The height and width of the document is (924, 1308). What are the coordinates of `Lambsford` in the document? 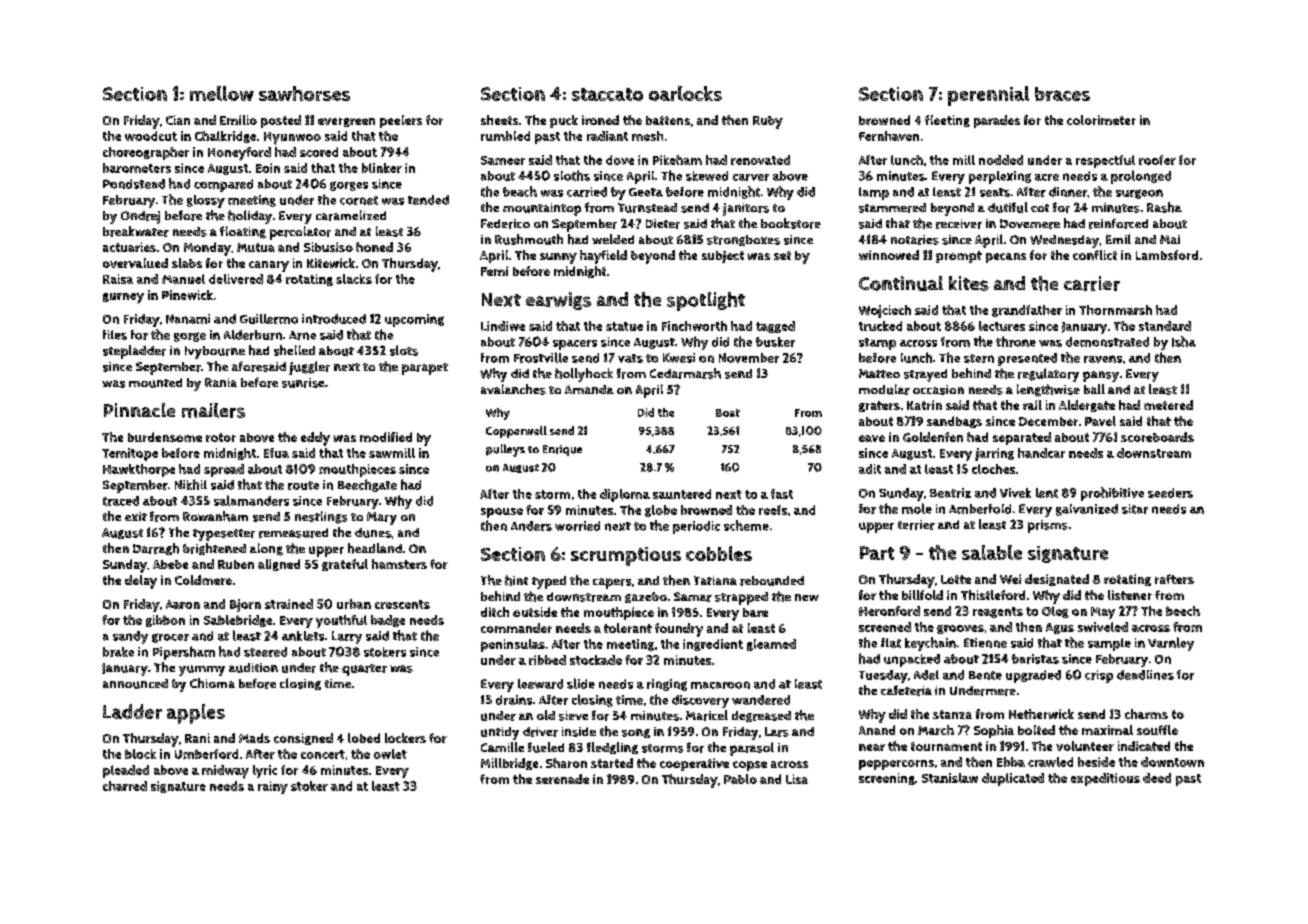 It's located at (1167, 255).
